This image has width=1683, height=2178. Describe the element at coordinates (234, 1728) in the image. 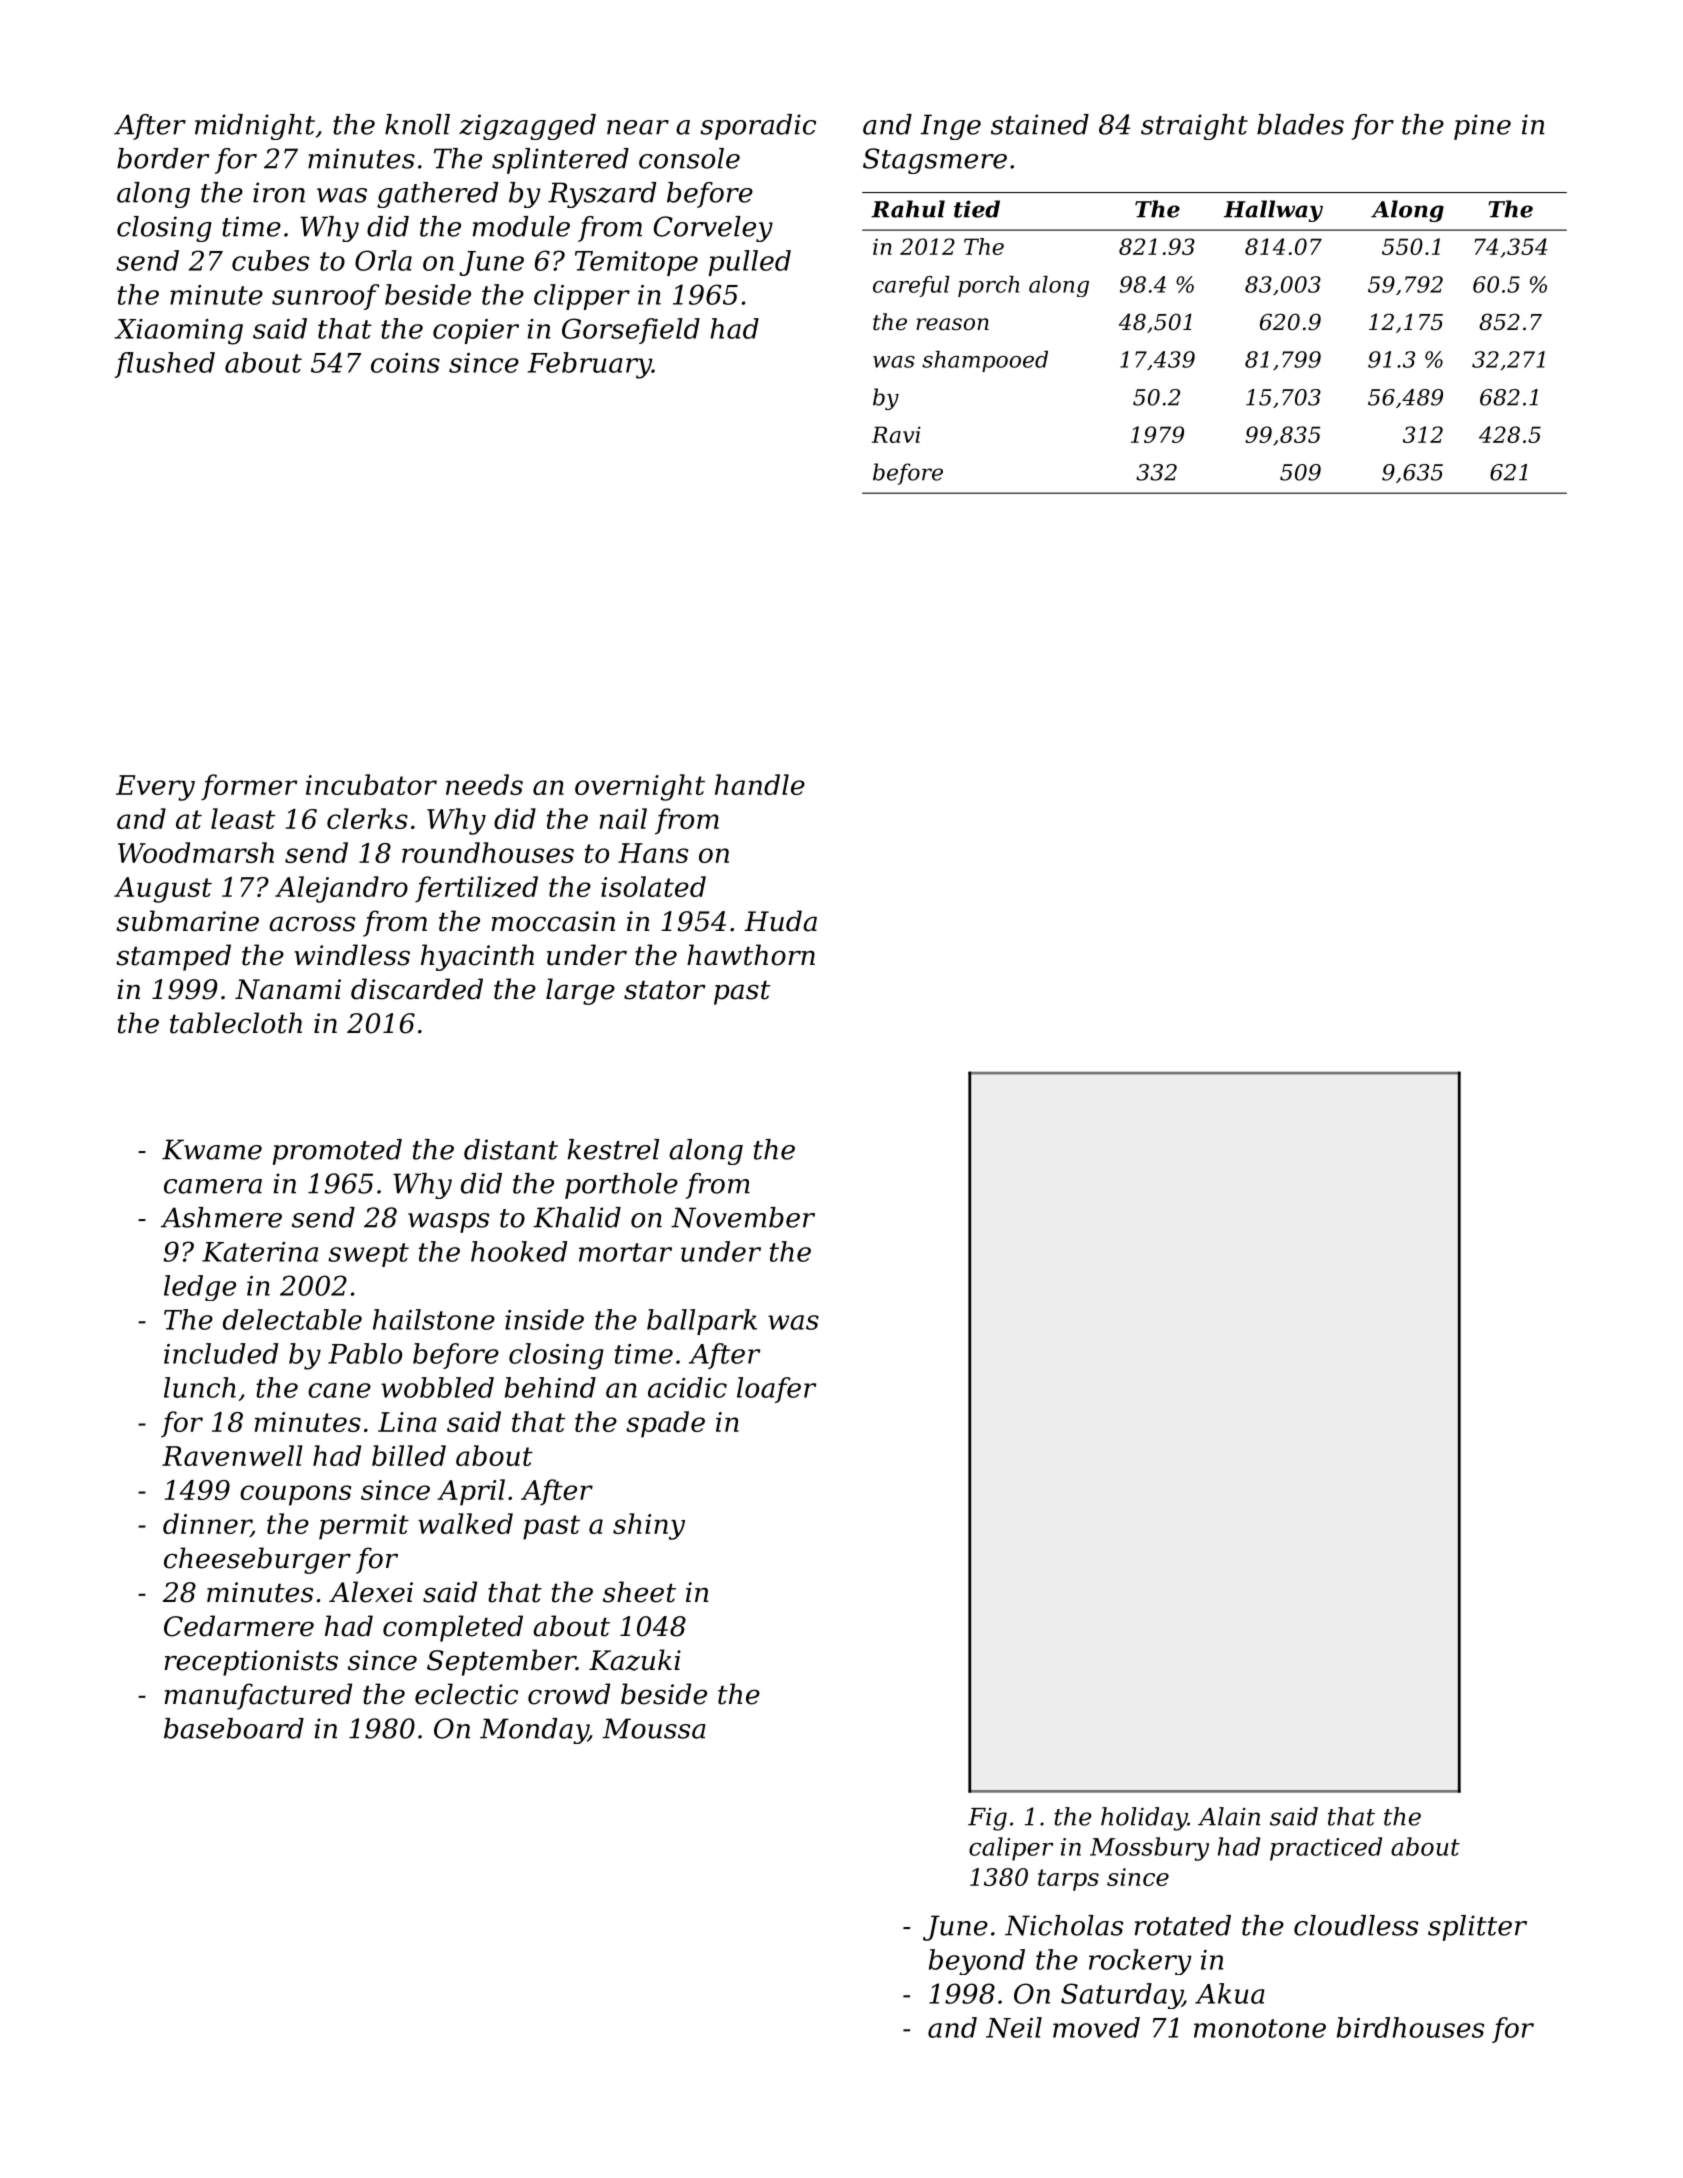

I see `baseboard` at that location.
